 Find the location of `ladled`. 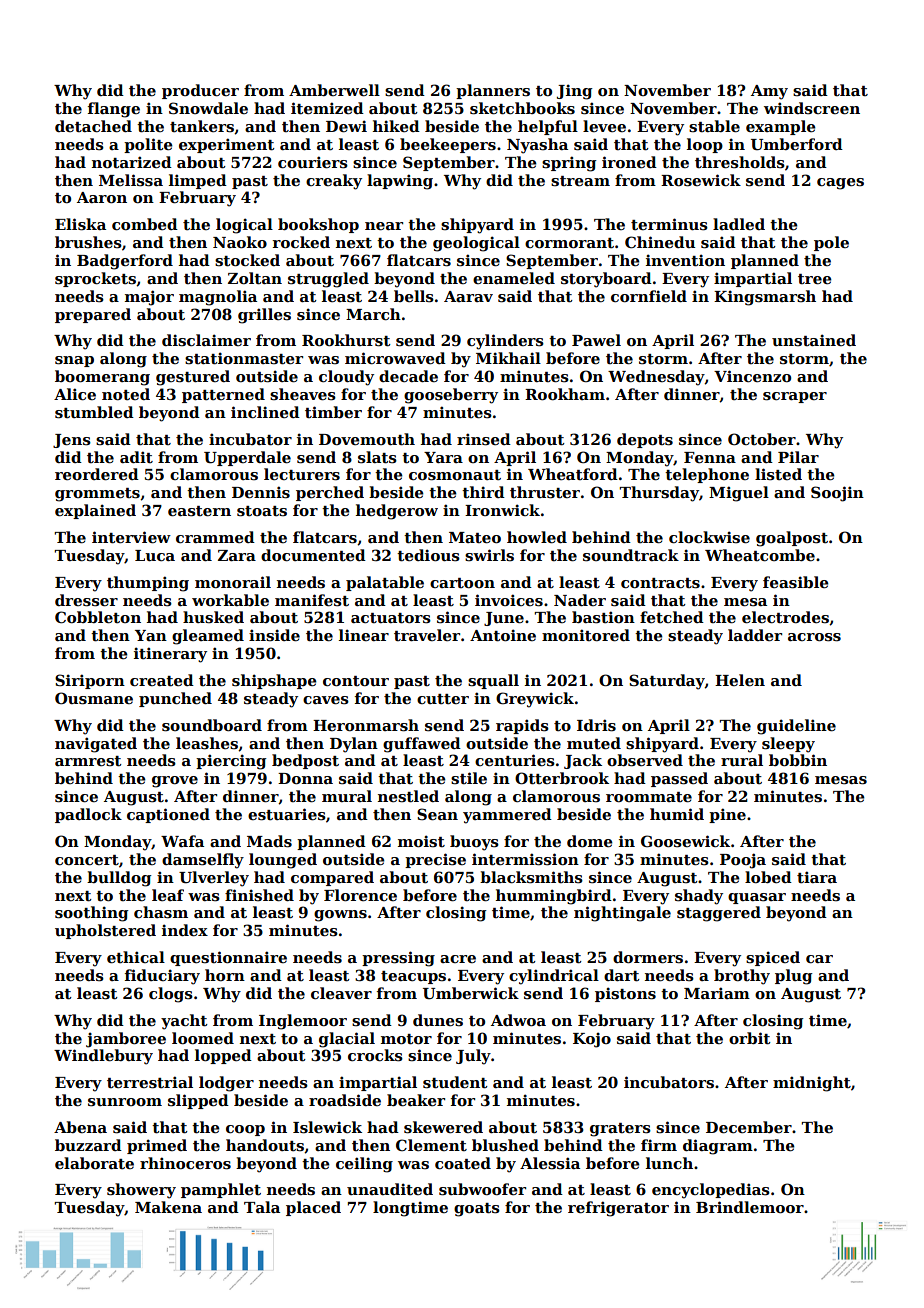

ladled is located at coordinates (739, 224).
